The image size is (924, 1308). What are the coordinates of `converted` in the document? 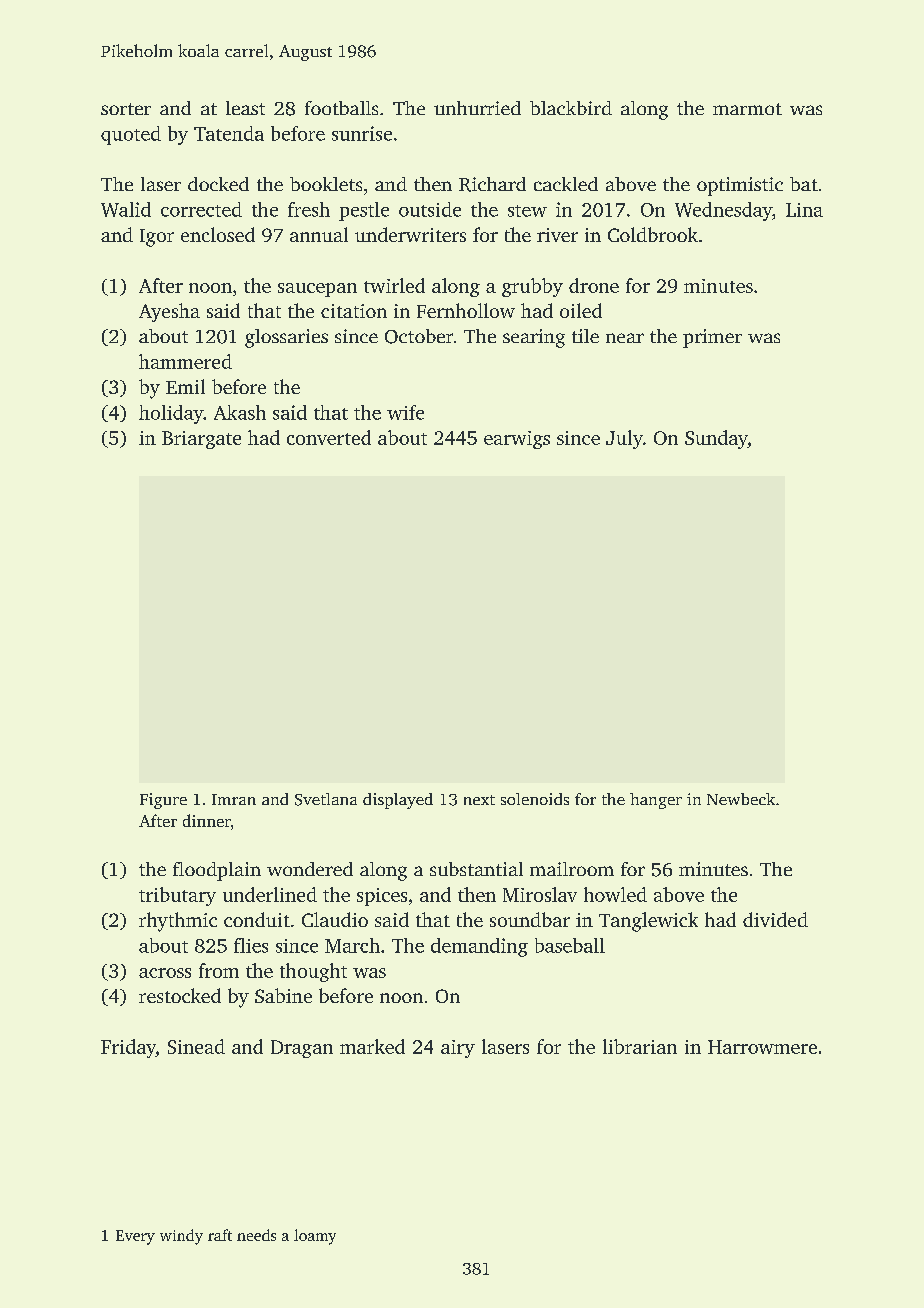 It's located at (329, 437).
